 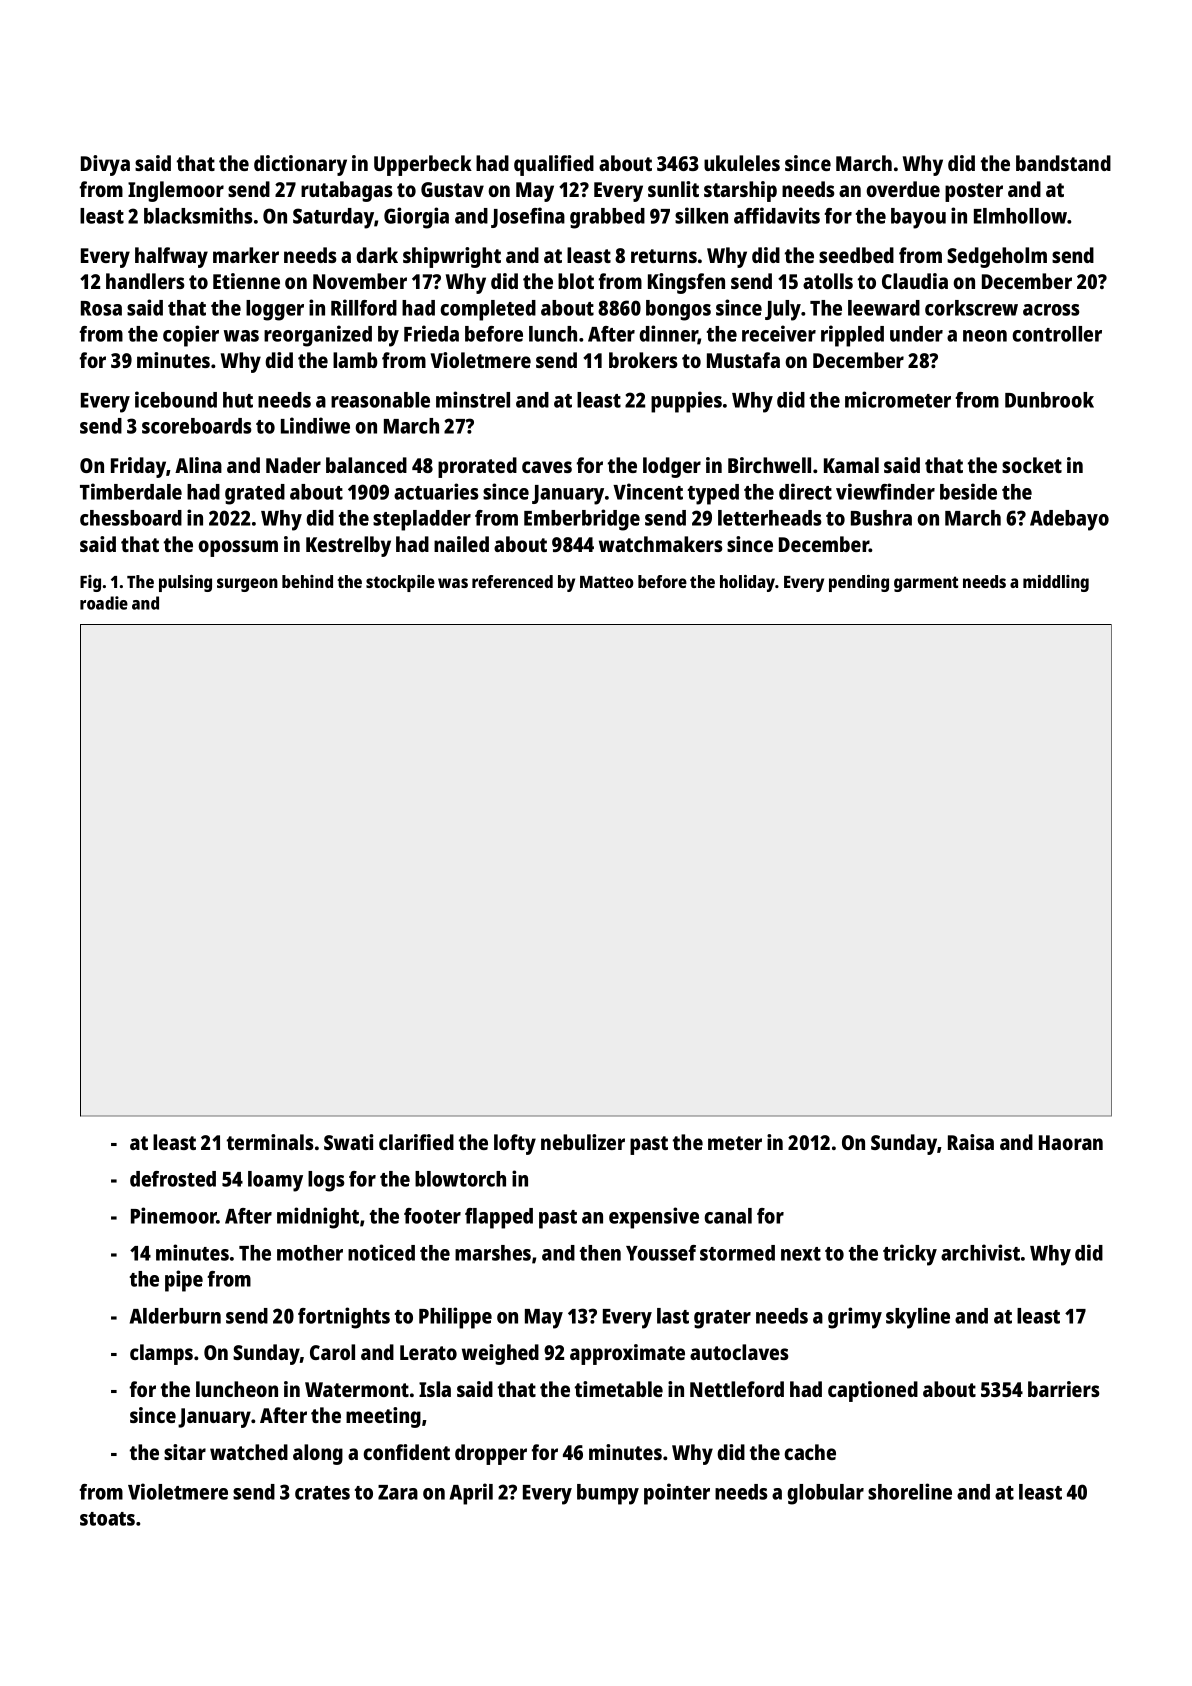 I want to click on handlers, so click(x=145, y=281).
